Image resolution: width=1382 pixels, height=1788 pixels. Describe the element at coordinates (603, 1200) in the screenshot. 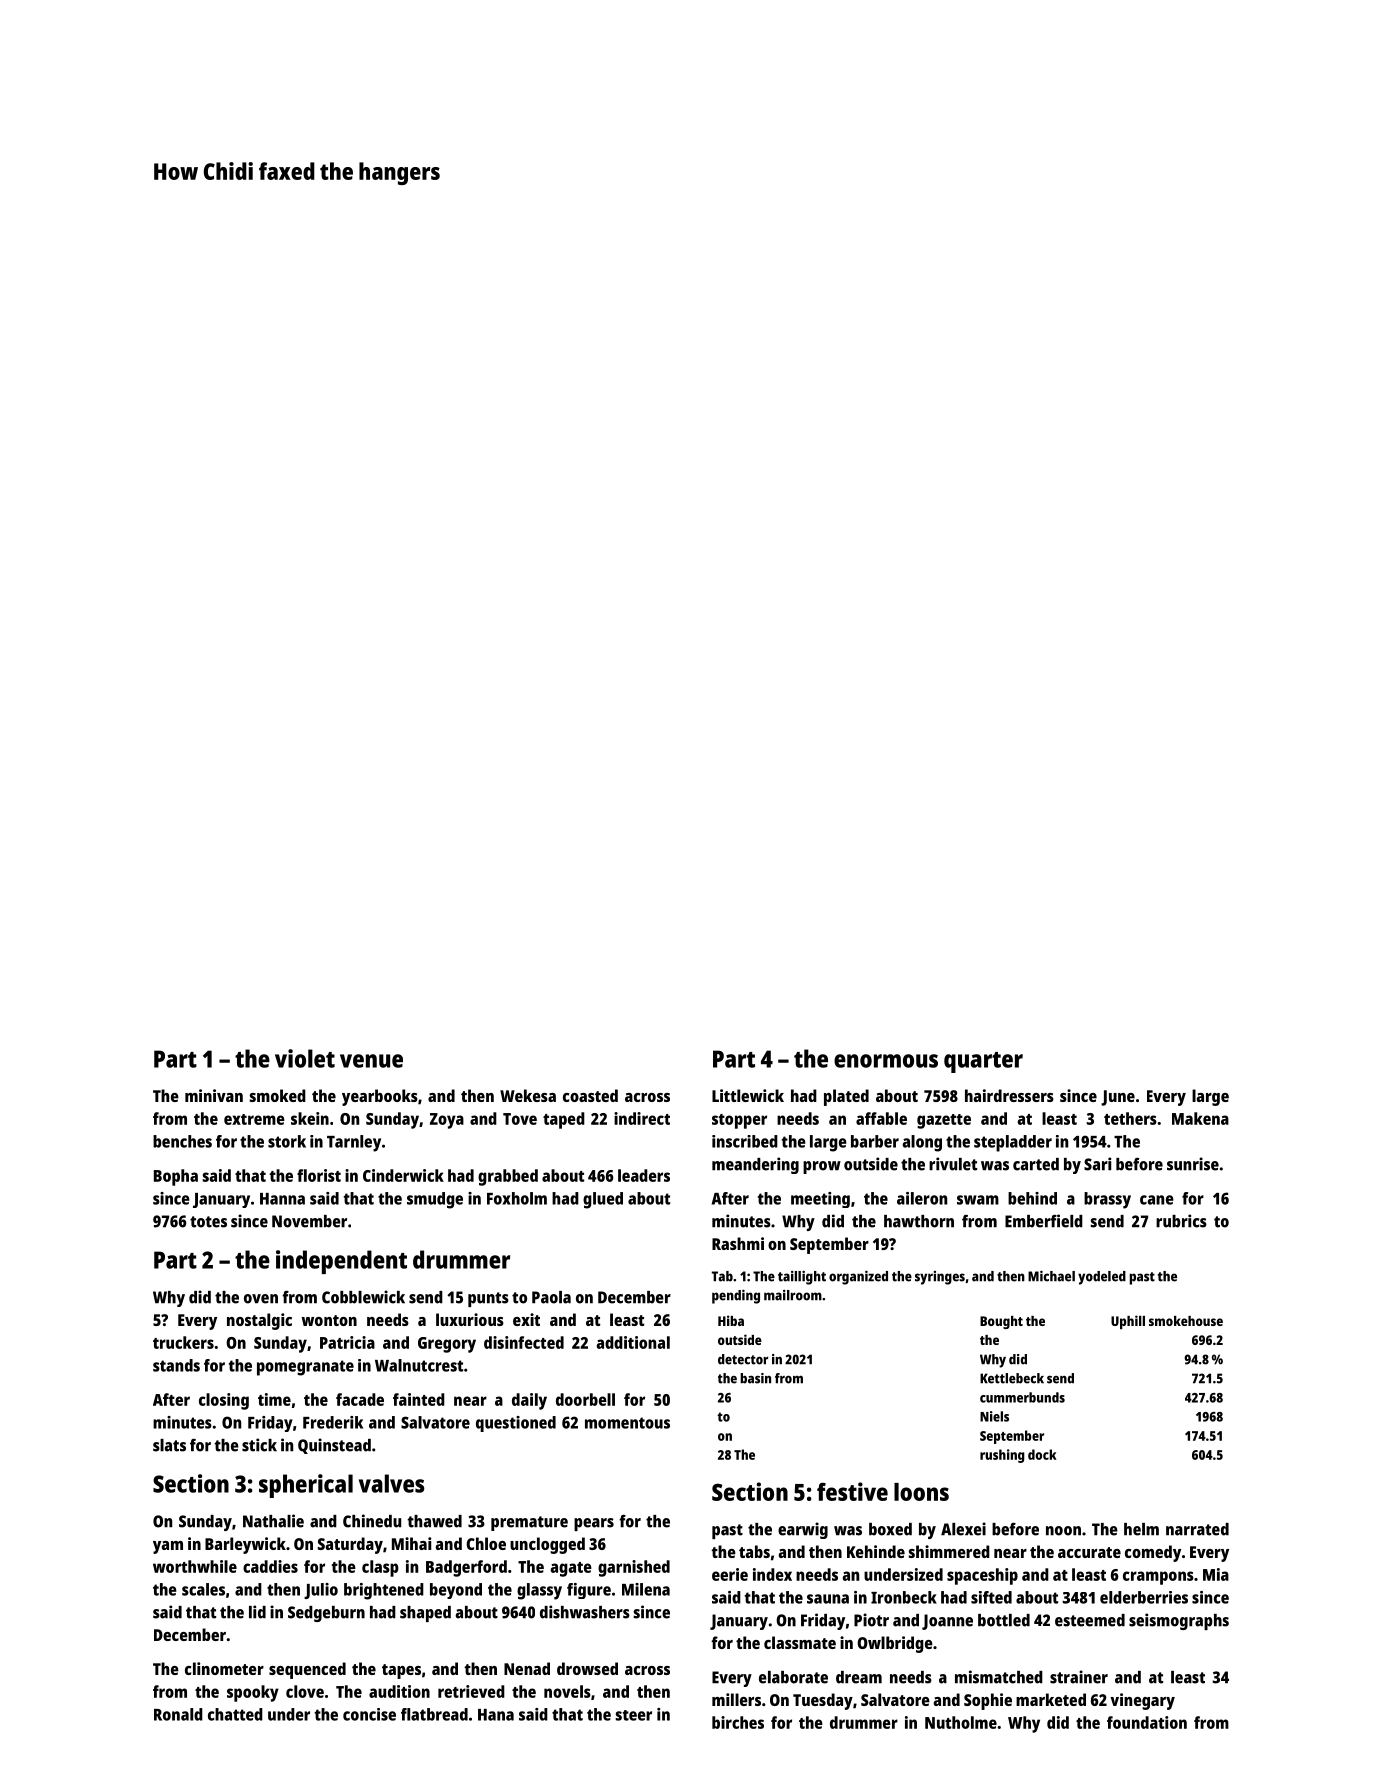

I see `glued` at that location.
